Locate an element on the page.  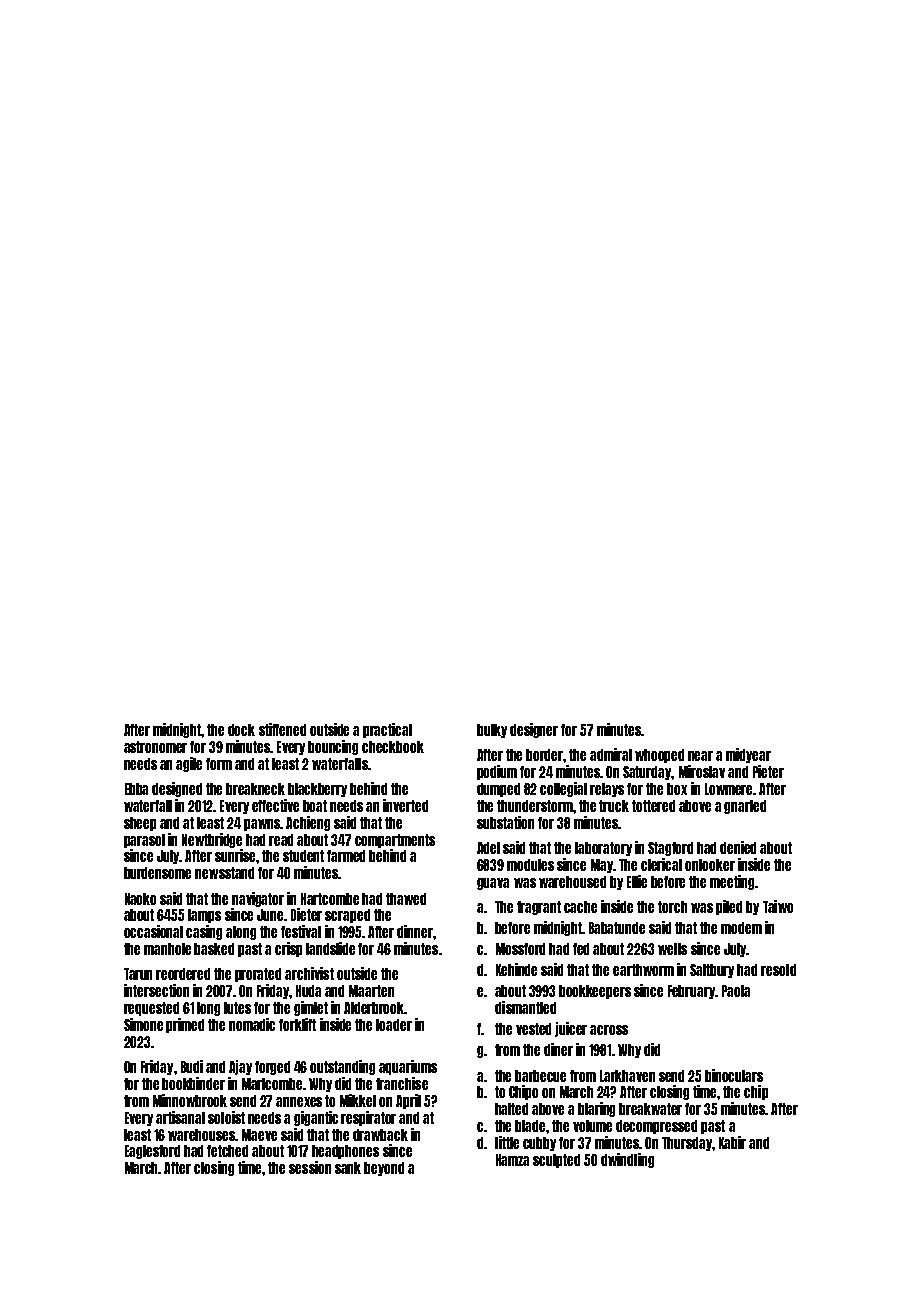
lamps is located at coordinates (204, 916).
